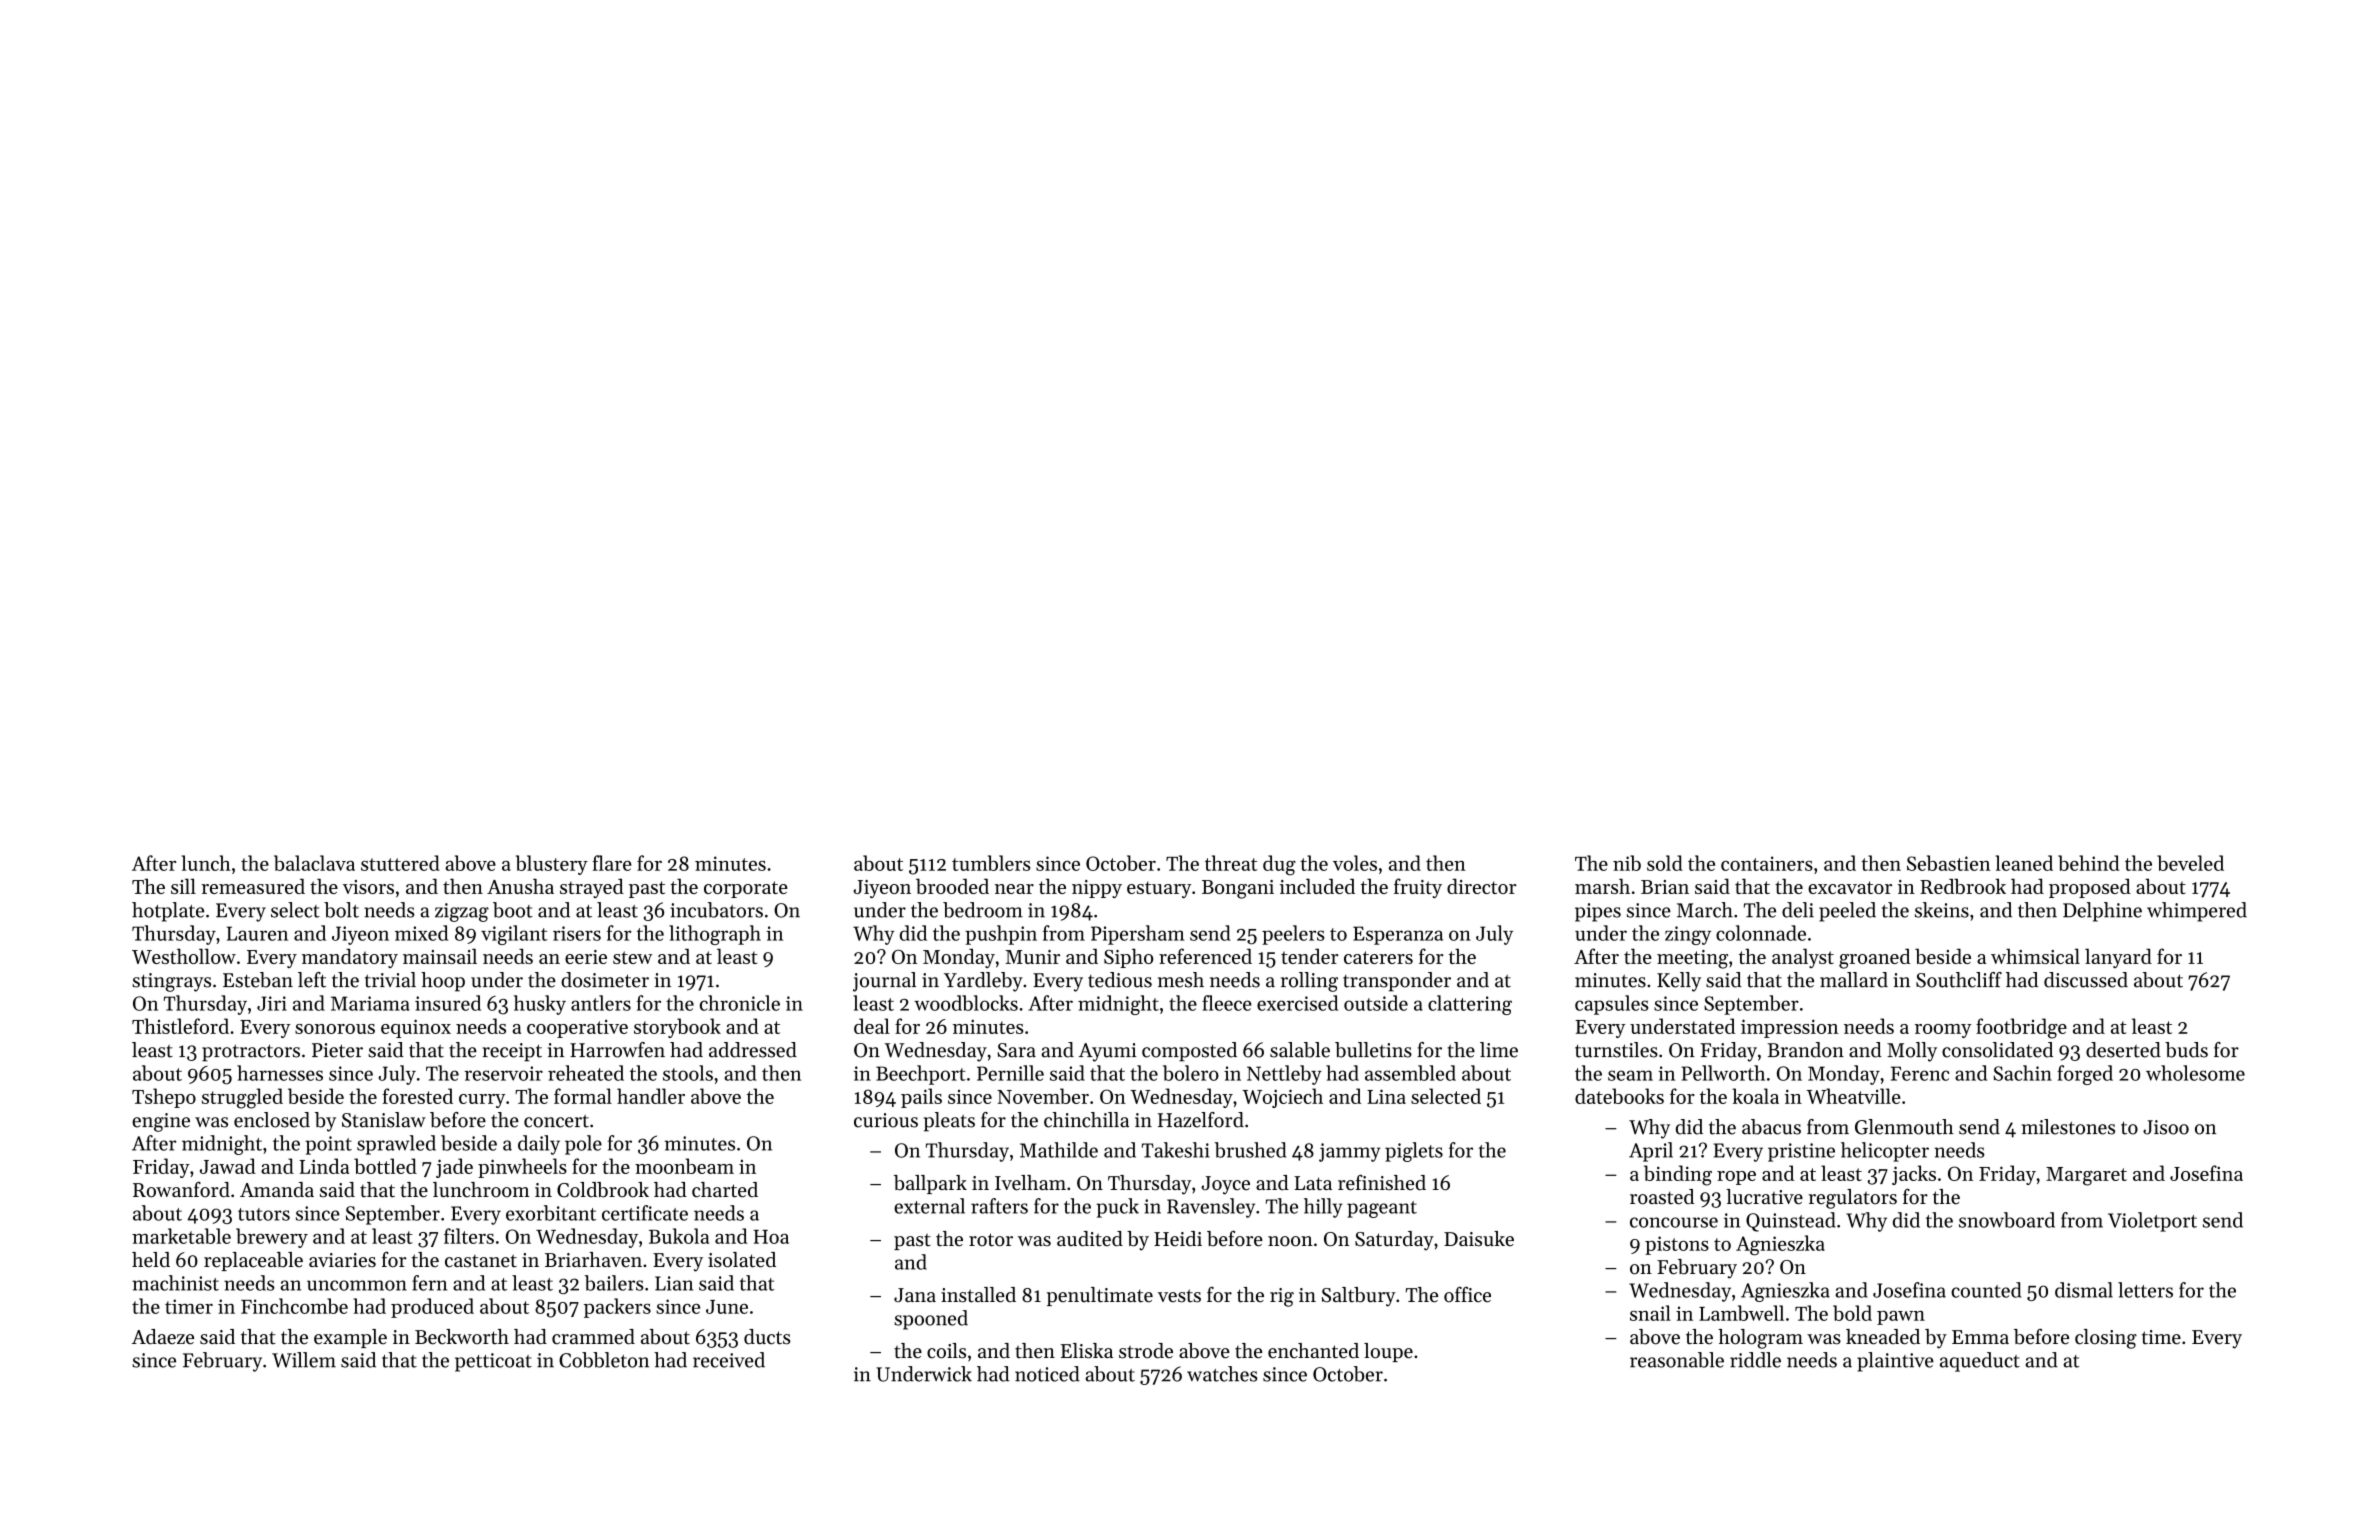 The width and height of the document is (2380, 1540). I want to click on tumblers, so click(991, 863).
